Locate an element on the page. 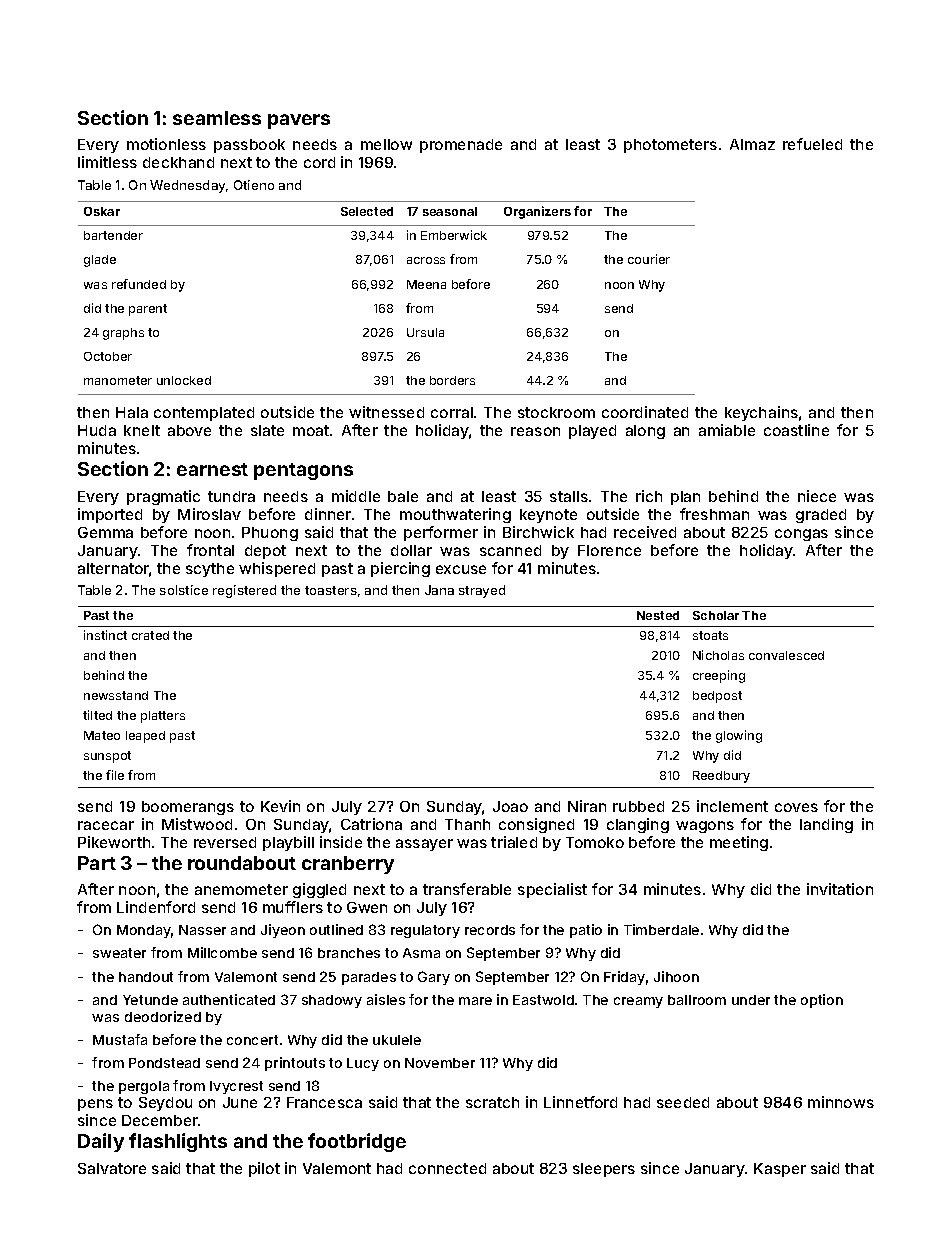 The height and width of the document is (1233, 952). newsstand is located at coordinates (116, 695).
